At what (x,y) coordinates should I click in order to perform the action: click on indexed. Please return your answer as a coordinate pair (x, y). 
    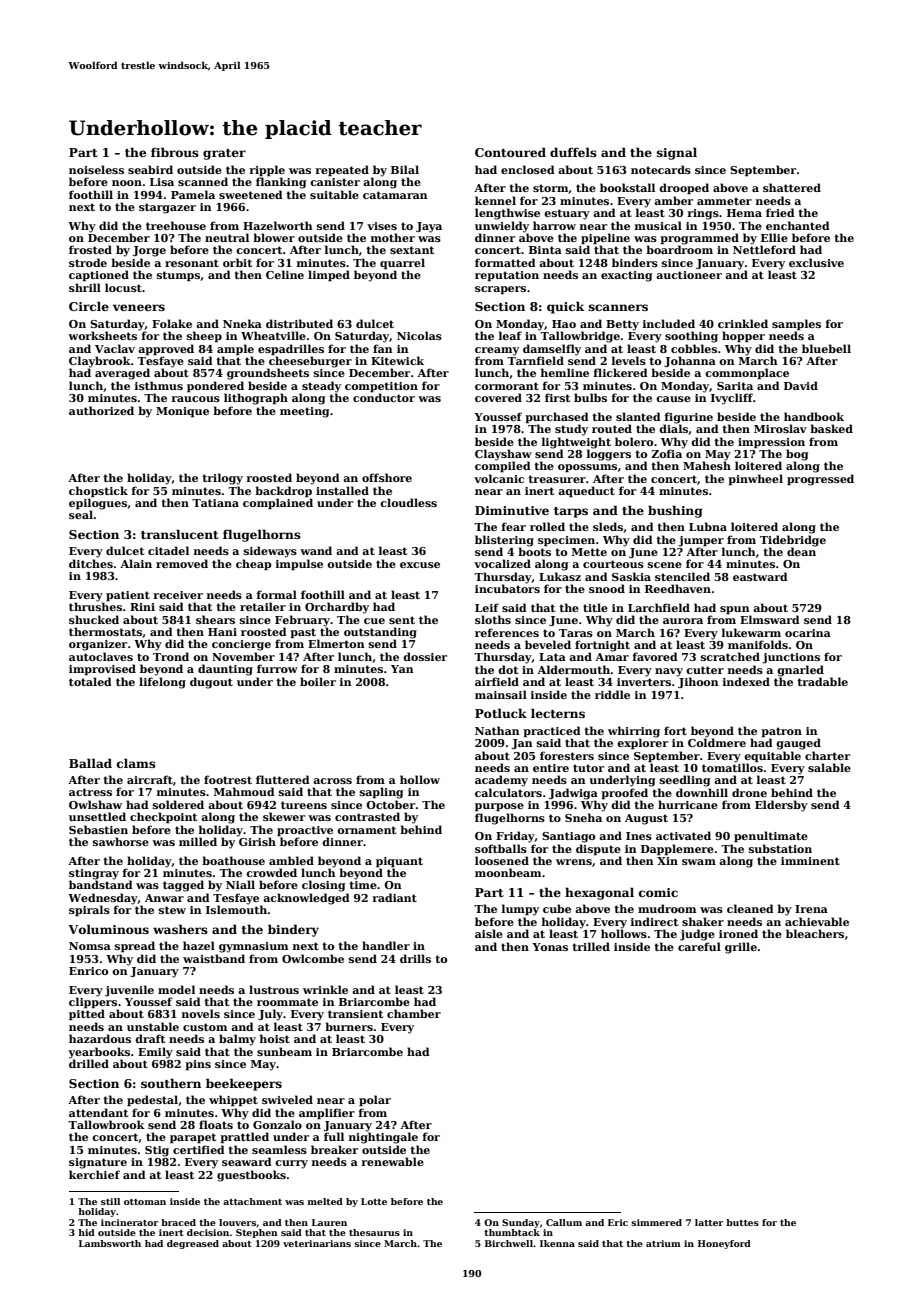
    Looking at the image, I should click on (746, 681).
